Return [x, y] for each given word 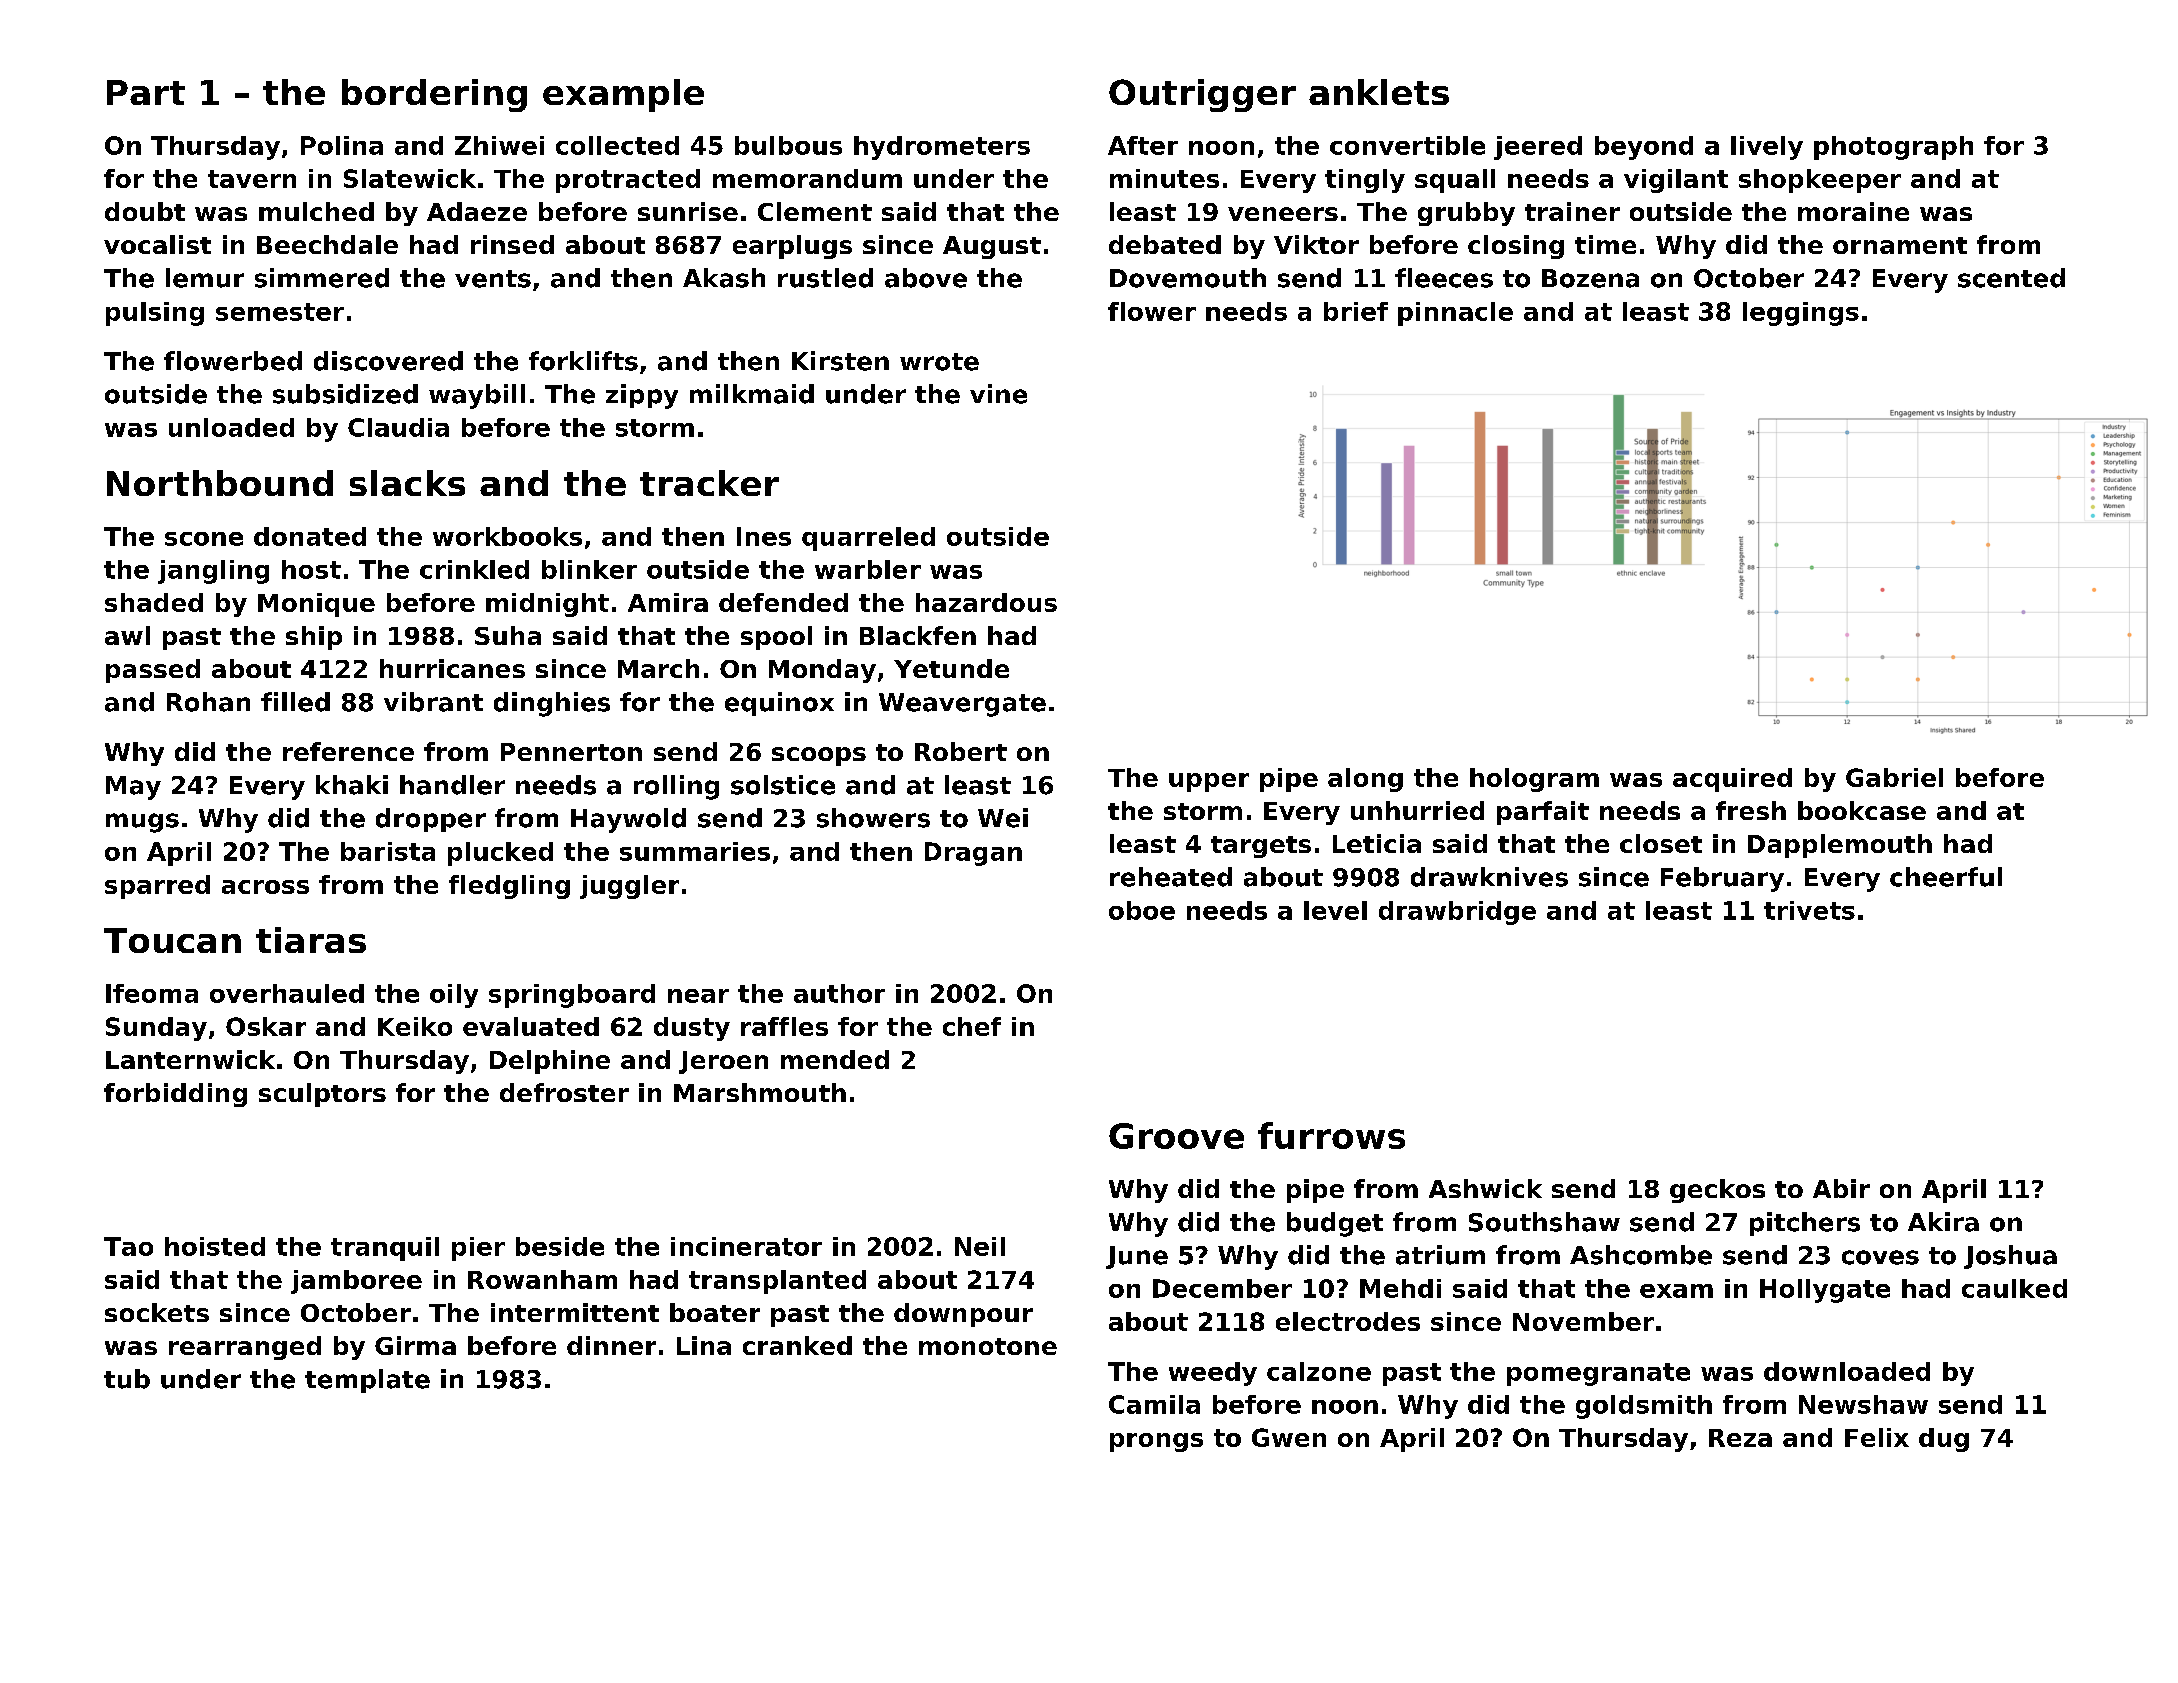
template [367, 1381]
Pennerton [571, 752]
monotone [988, 1346]
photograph [1893, 148]
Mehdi [1400, 1288]
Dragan [973, 854]
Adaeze [477, 211]
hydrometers [942, 148]
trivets [1809, 910]
